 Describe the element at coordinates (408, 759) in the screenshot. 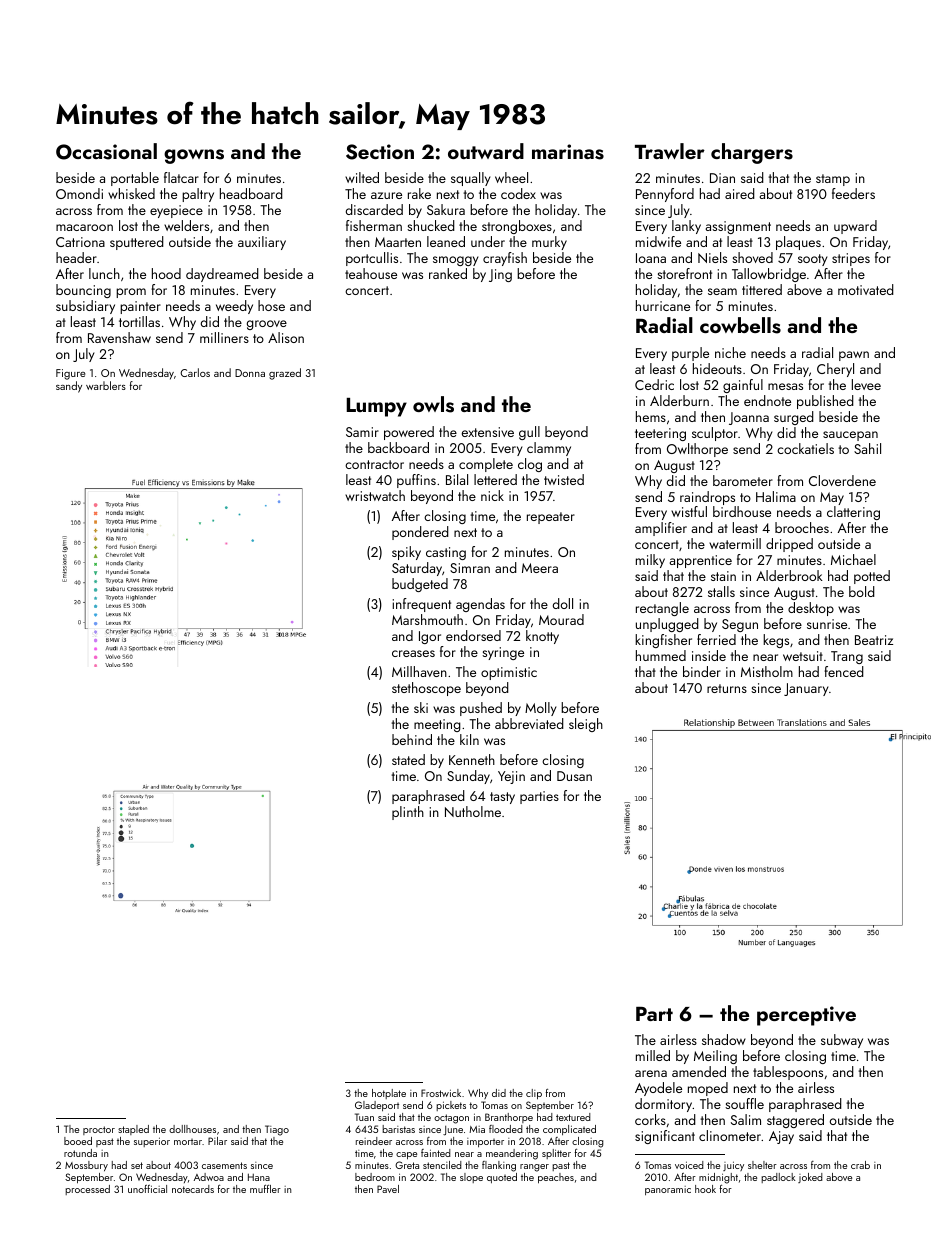

I see `stated` at that location.
